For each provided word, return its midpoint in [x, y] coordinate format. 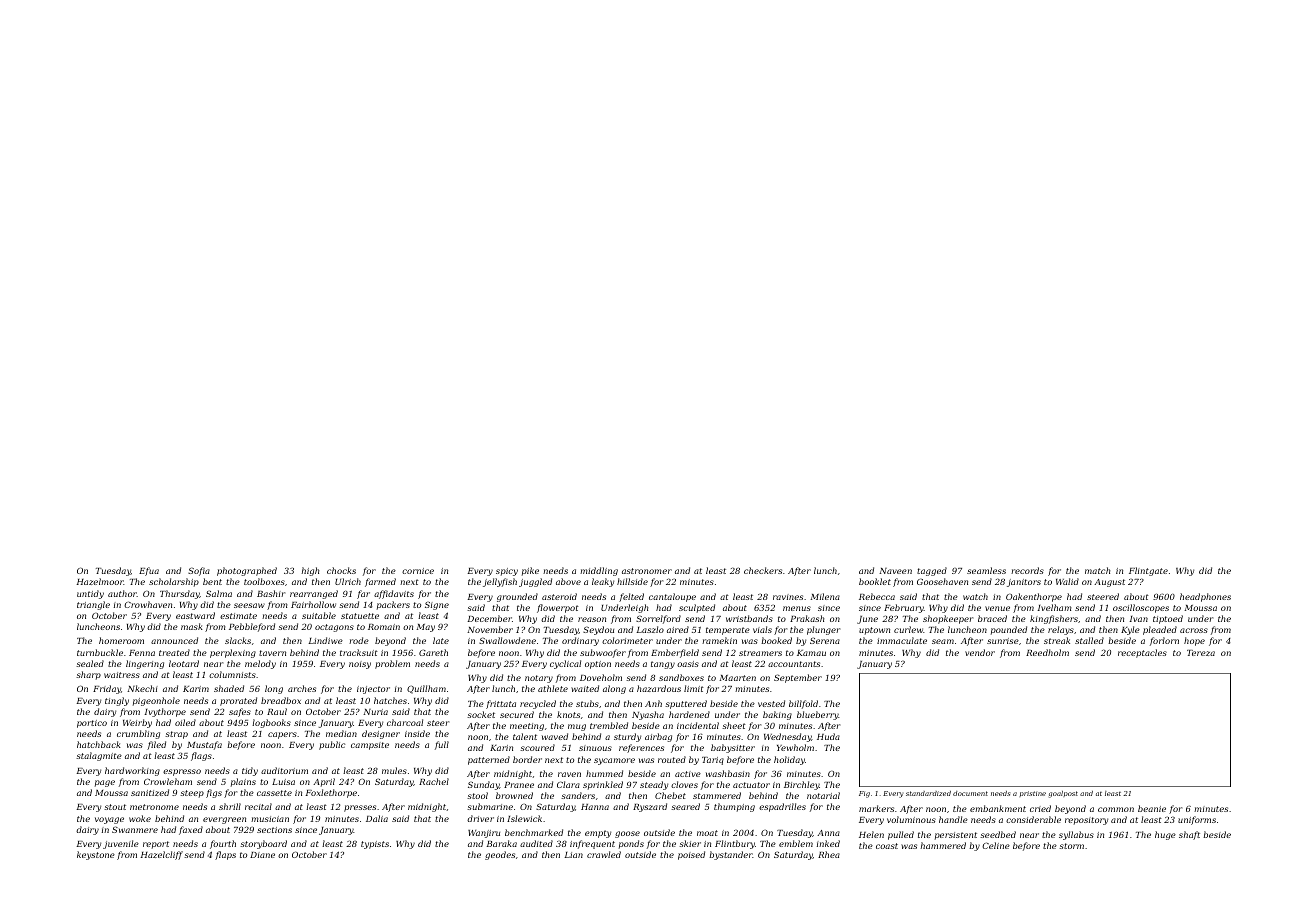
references [641, 748]
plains [243, 782]
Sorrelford [658, 619]
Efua [149, 571]
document [970, 793]
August [1109, 583]
